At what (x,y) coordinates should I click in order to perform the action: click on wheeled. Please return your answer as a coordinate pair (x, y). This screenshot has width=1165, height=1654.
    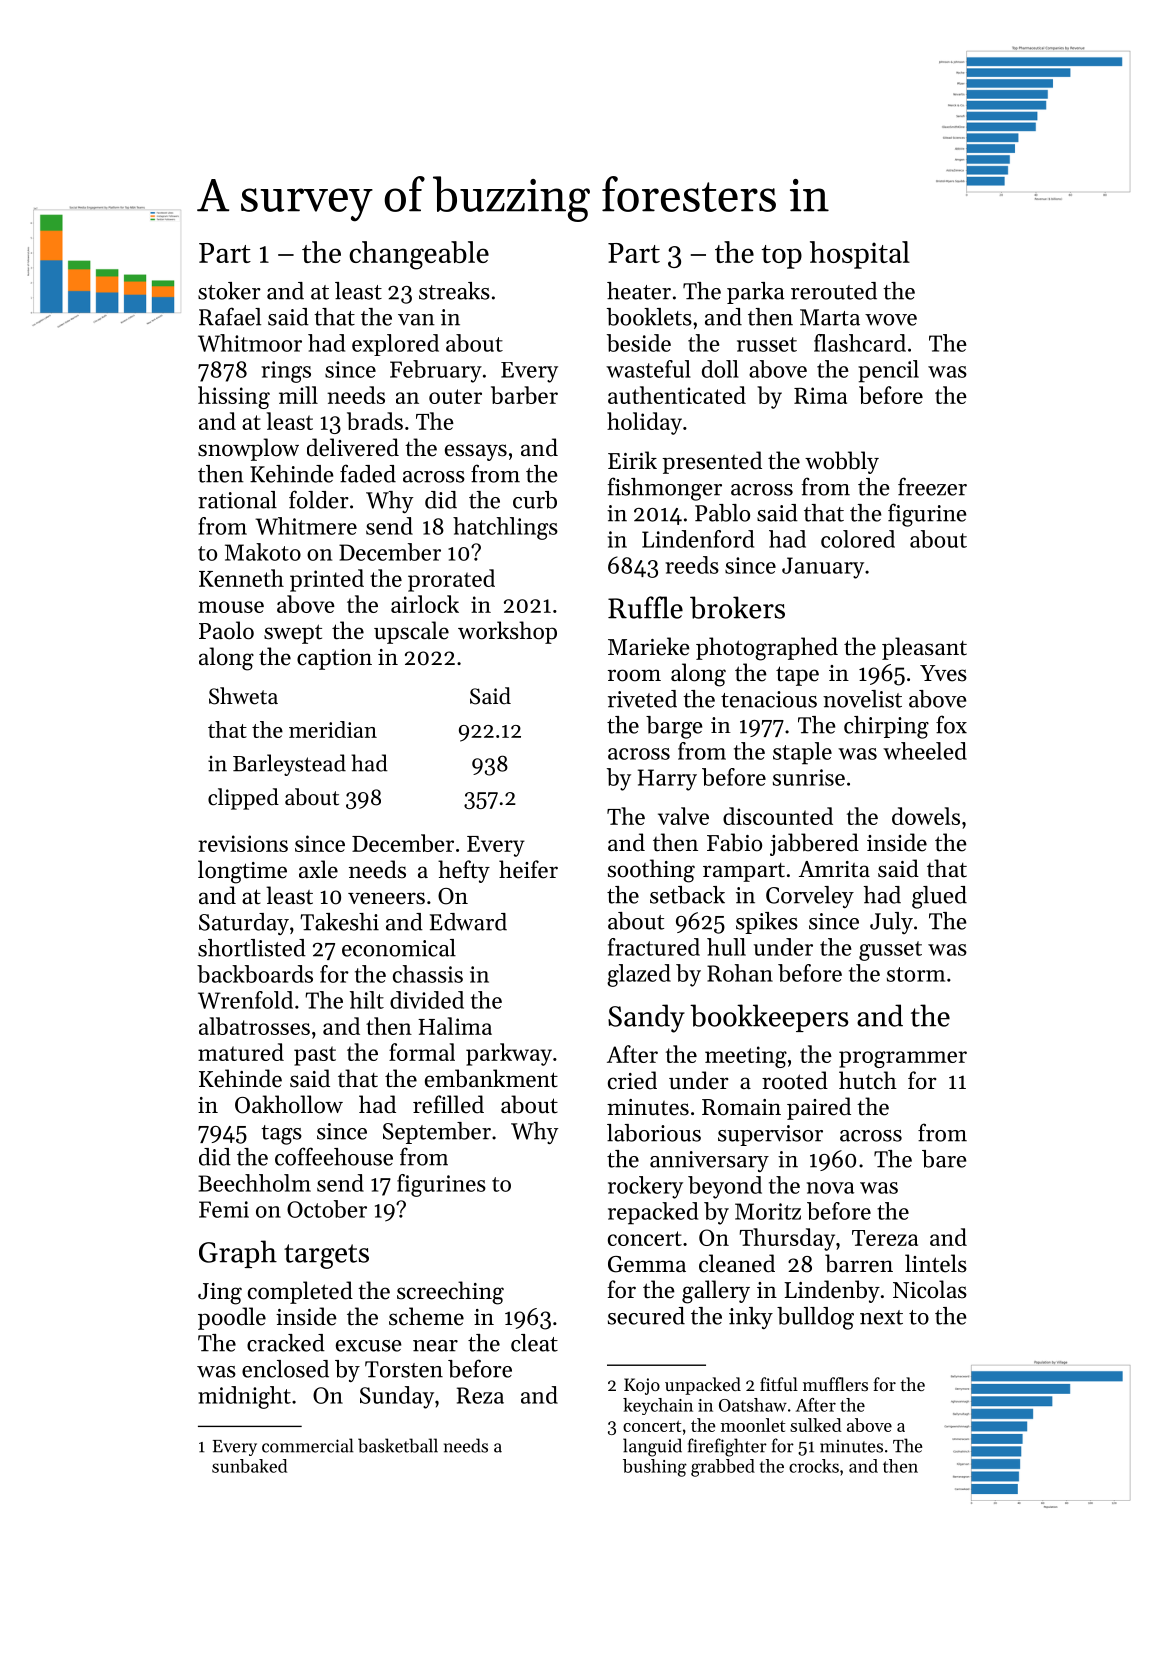
    Looking at the image, I should click on (925, 751).
